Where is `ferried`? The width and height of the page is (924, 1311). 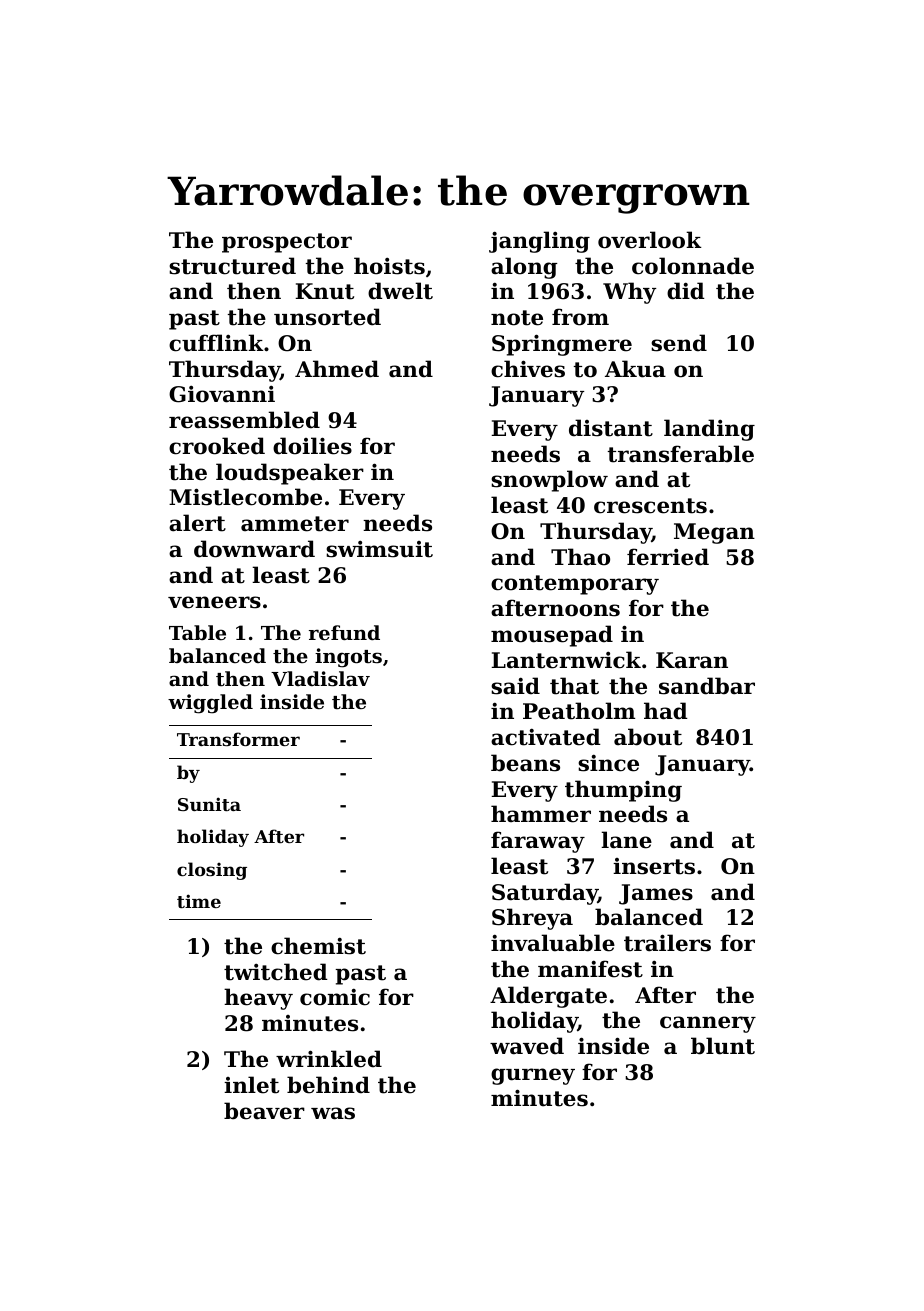 ferried is located at coordinates (668, 557).
